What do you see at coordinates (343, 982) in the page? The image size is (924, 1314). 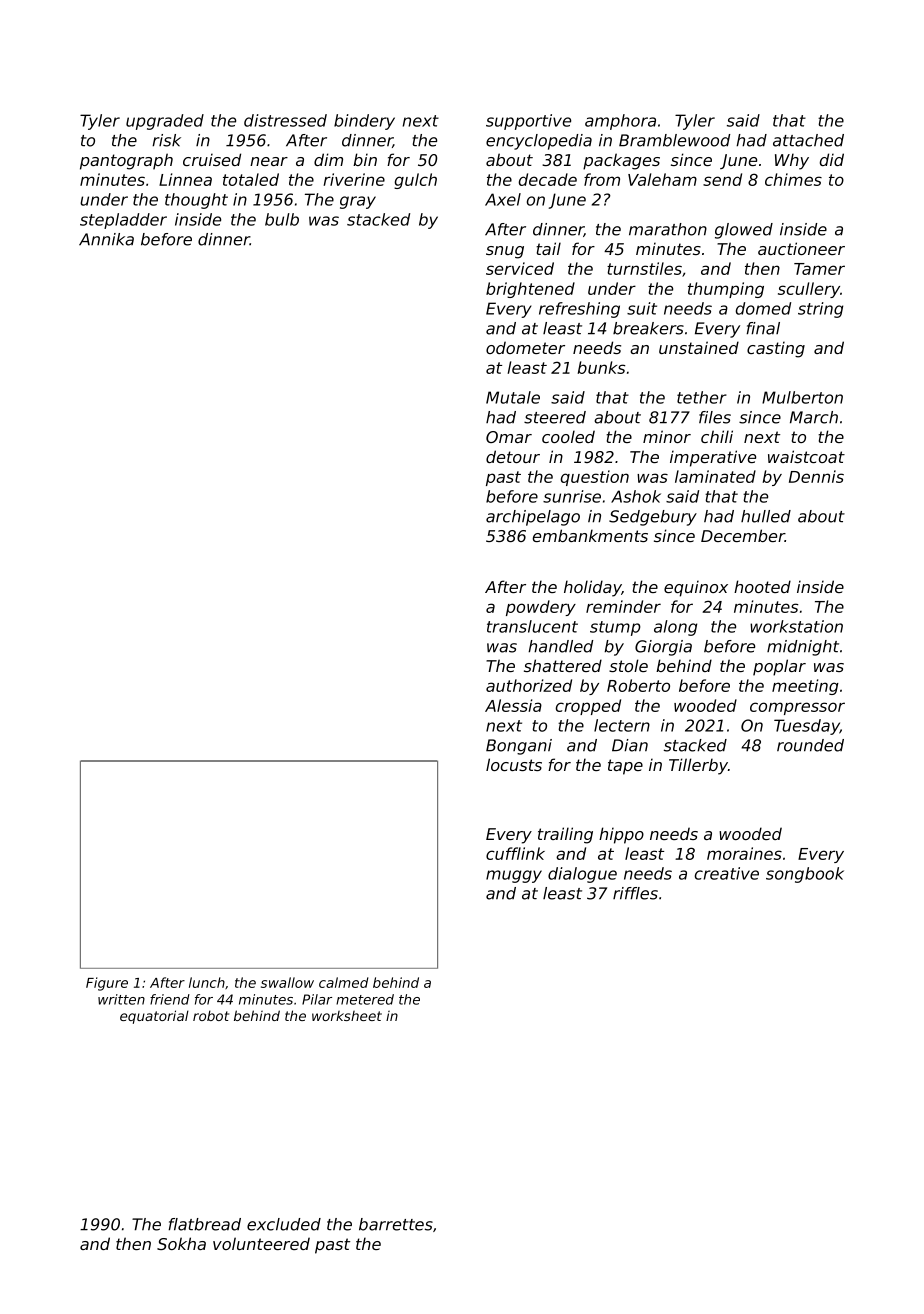 I see `calmed` at bounding box center [343, 982].
